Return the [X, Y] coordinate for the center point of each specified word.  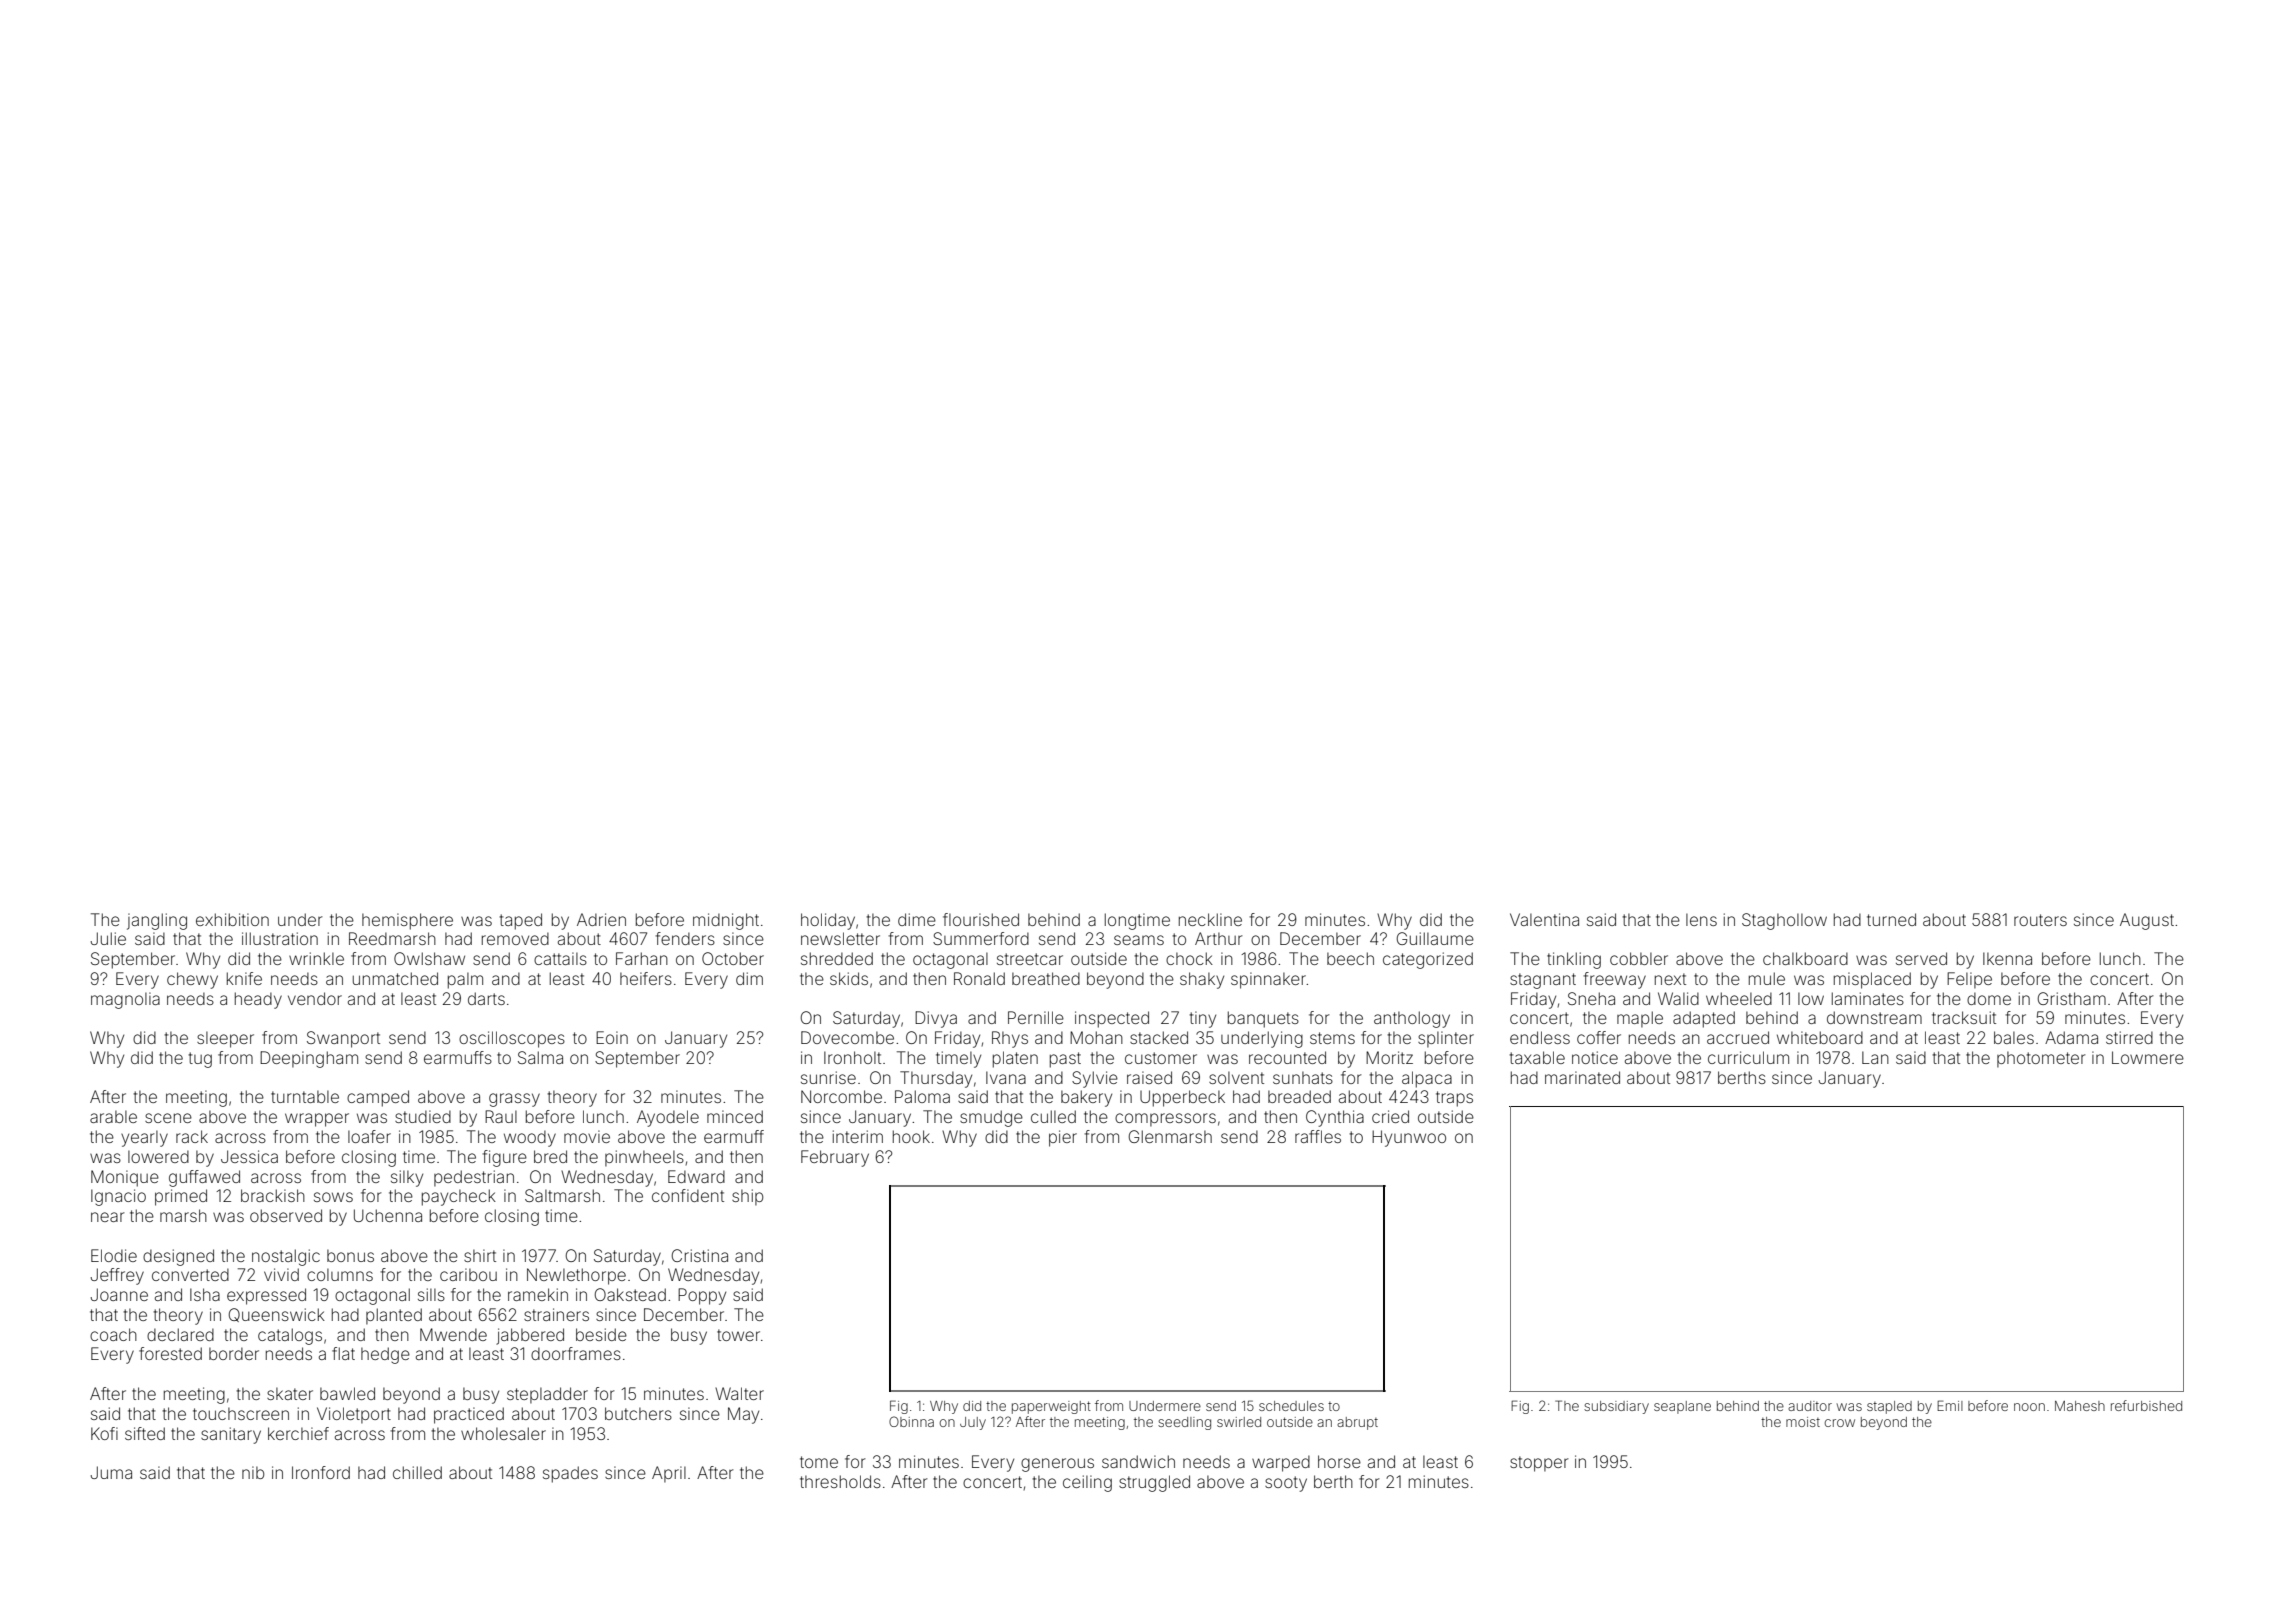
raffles [1318, 1136]
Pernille [1036, 1017]
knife [244, 978]
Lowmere [2148, 1057]
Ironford [321, 1472]
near [108, 1217]
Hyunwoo [1409, 1138]
